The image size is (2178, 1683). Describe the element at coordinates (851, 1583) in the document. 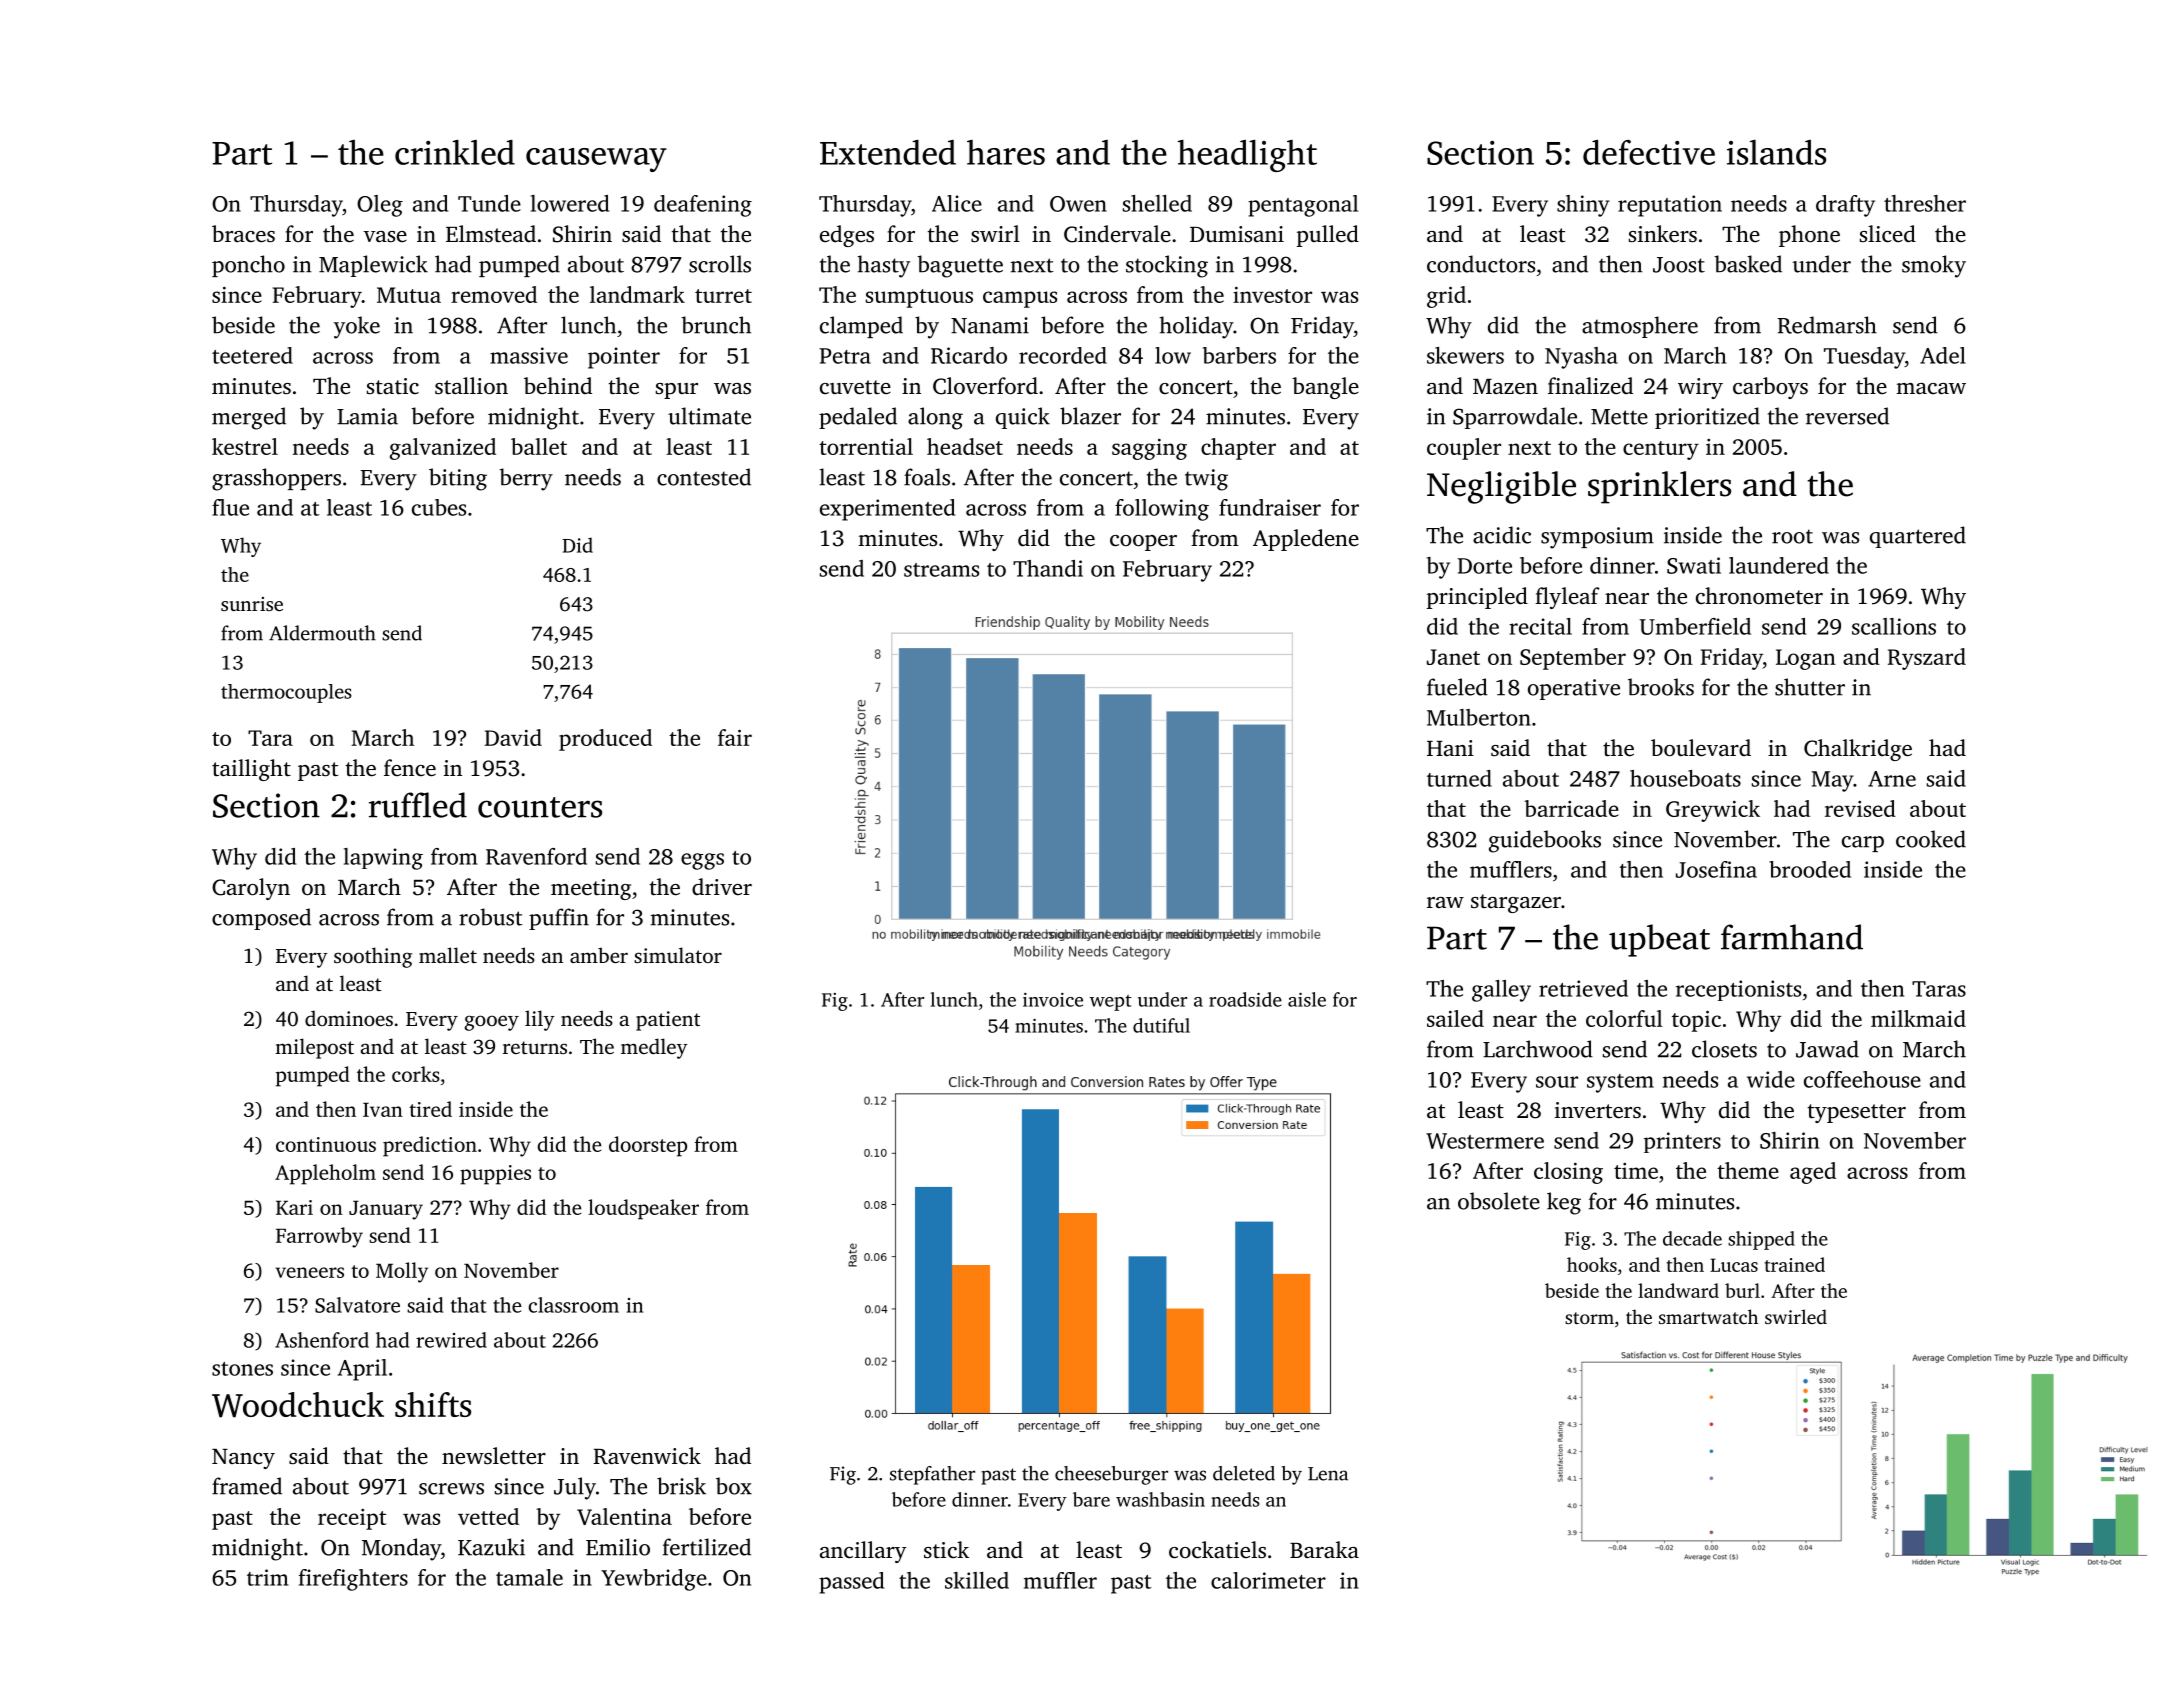

I see `passed` at that location.
